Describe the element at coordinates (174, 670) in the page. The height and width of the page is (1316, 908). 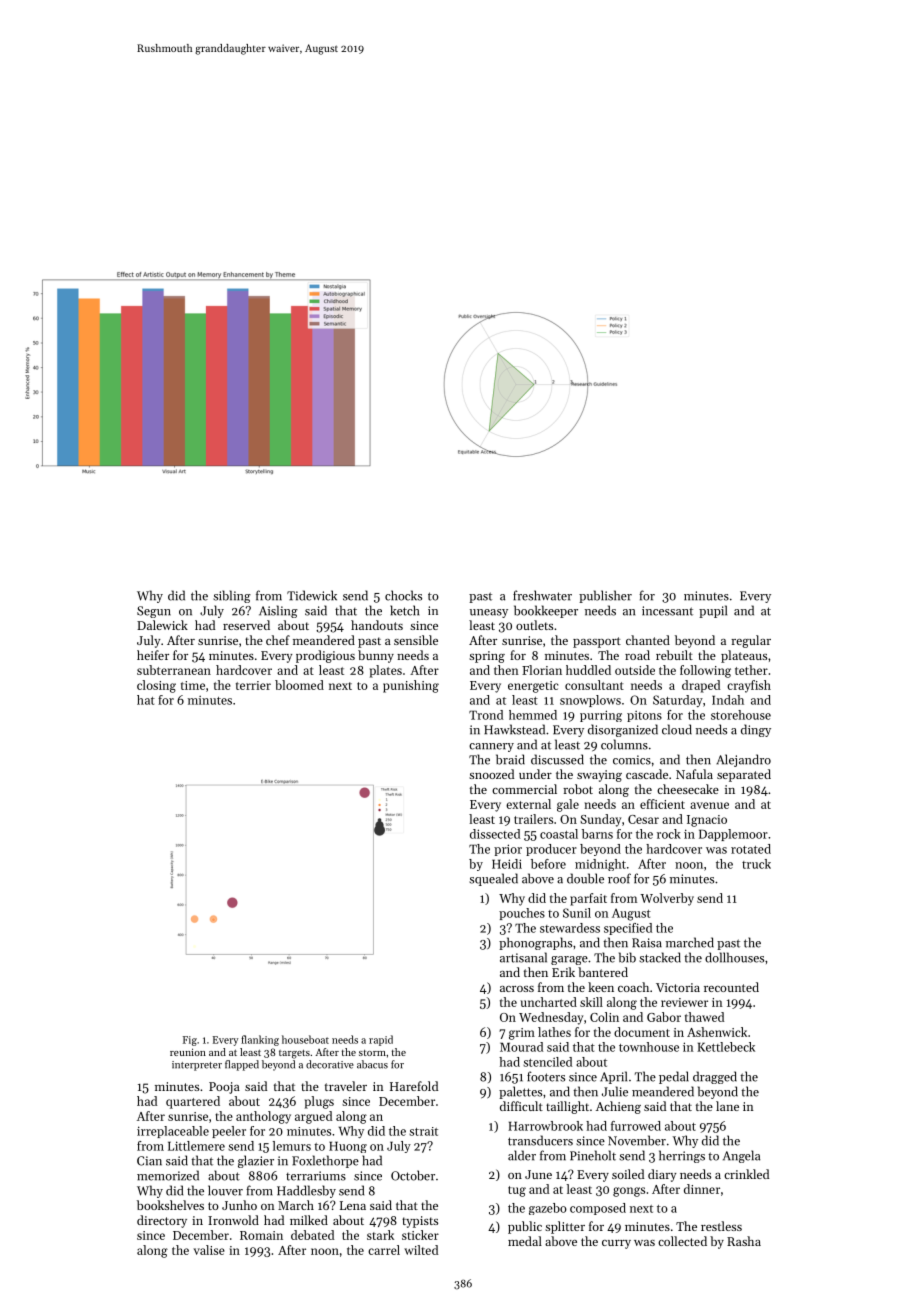
I see `subterranean` at that location.
